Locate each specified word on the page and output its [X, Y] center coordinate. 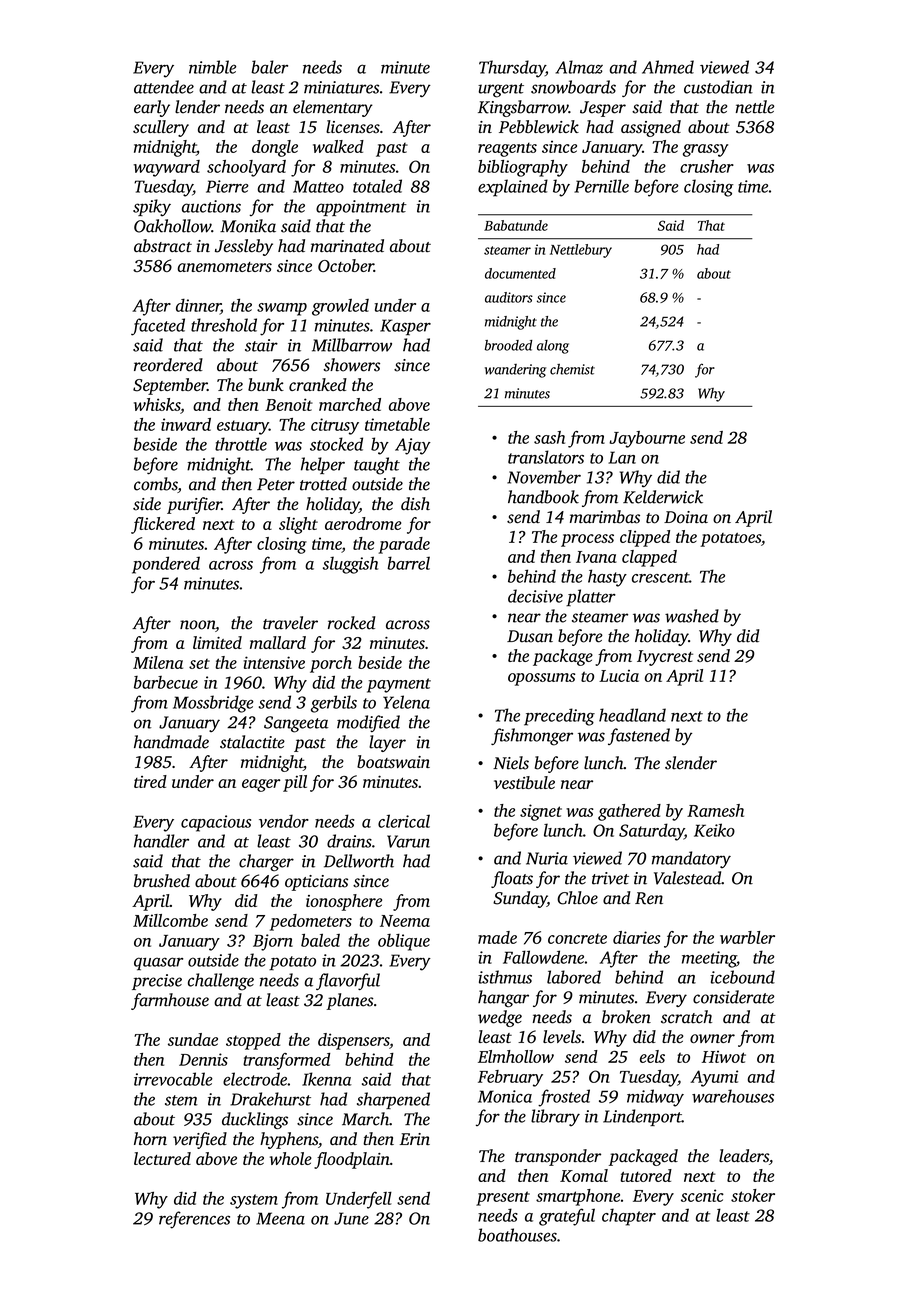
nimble [212, 67]
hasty [607, 578]
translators [546, 457]
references [194, 1220]
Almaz [579, 67]
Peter [276, 484]
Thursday [512, 69]
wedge [500, 1018]
